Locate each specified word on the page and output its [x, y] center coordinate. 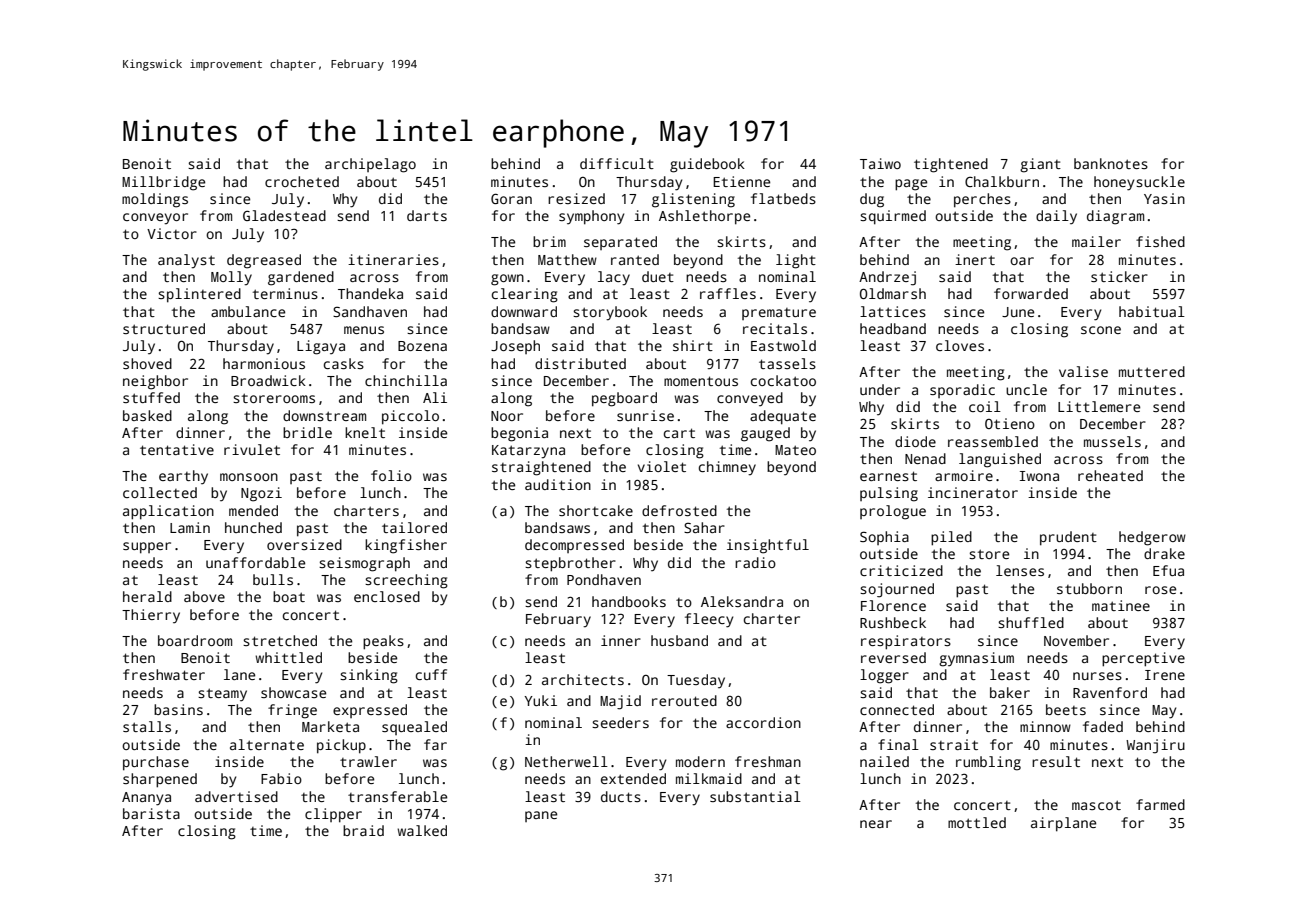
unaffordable [255, 562]
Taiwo [880, 163]
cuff [431, 674]
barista [151, 813]
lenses [1020, 570]
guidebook [707, 165]
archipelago [370, 165]
